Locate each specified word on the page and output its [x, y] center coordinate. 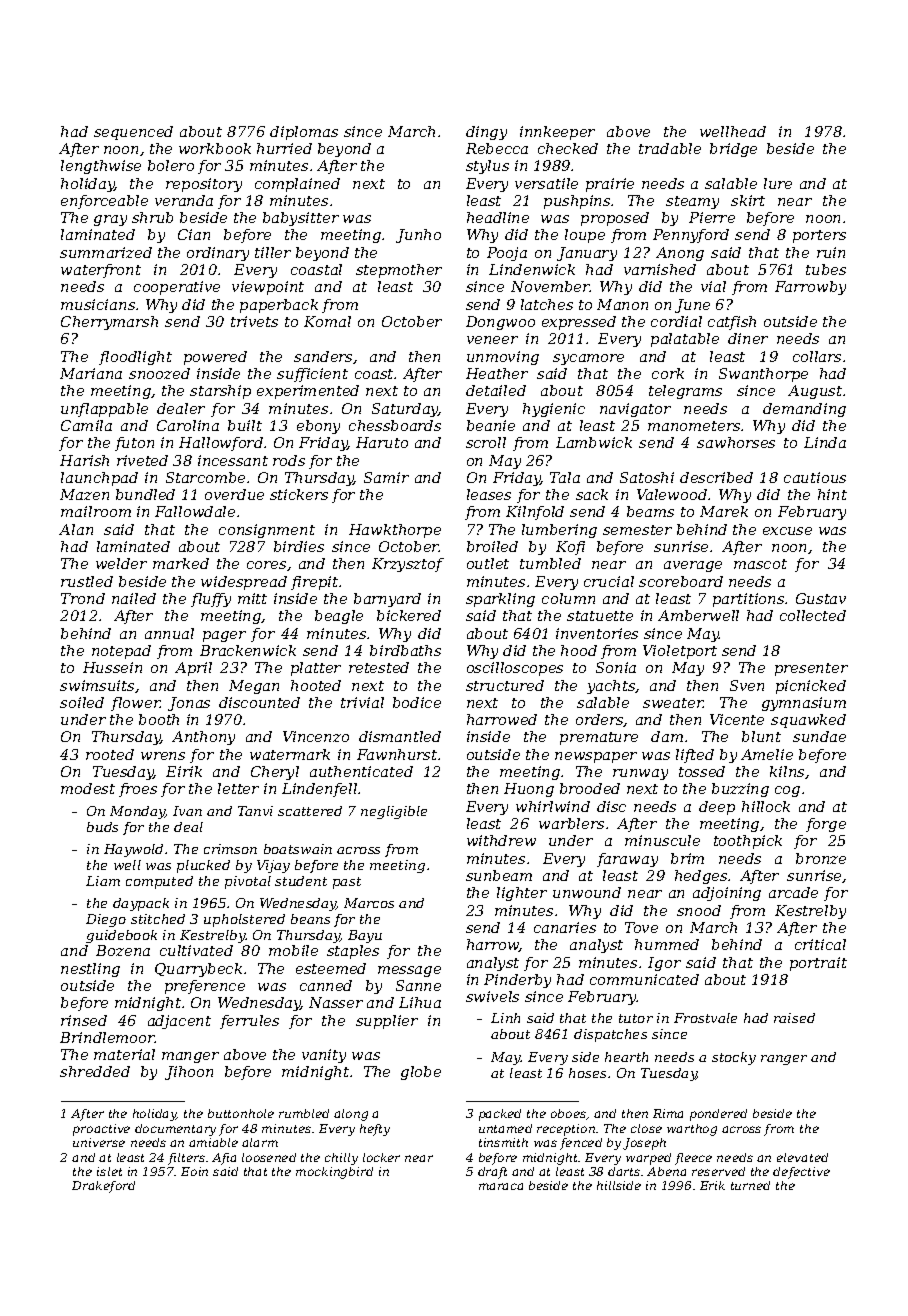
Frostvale [705, 1018]
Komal [327, 321]
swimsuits [97, 685]
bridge [733, 150]
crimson [230, 849]
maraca [501, 1186]
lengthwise [101, 167]
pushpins [577, 202]
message [409, 971]
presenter [811, 669]
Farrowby [810, 288]
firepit [314, 583]
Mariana [91, 373]
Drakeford [103, 1187]
